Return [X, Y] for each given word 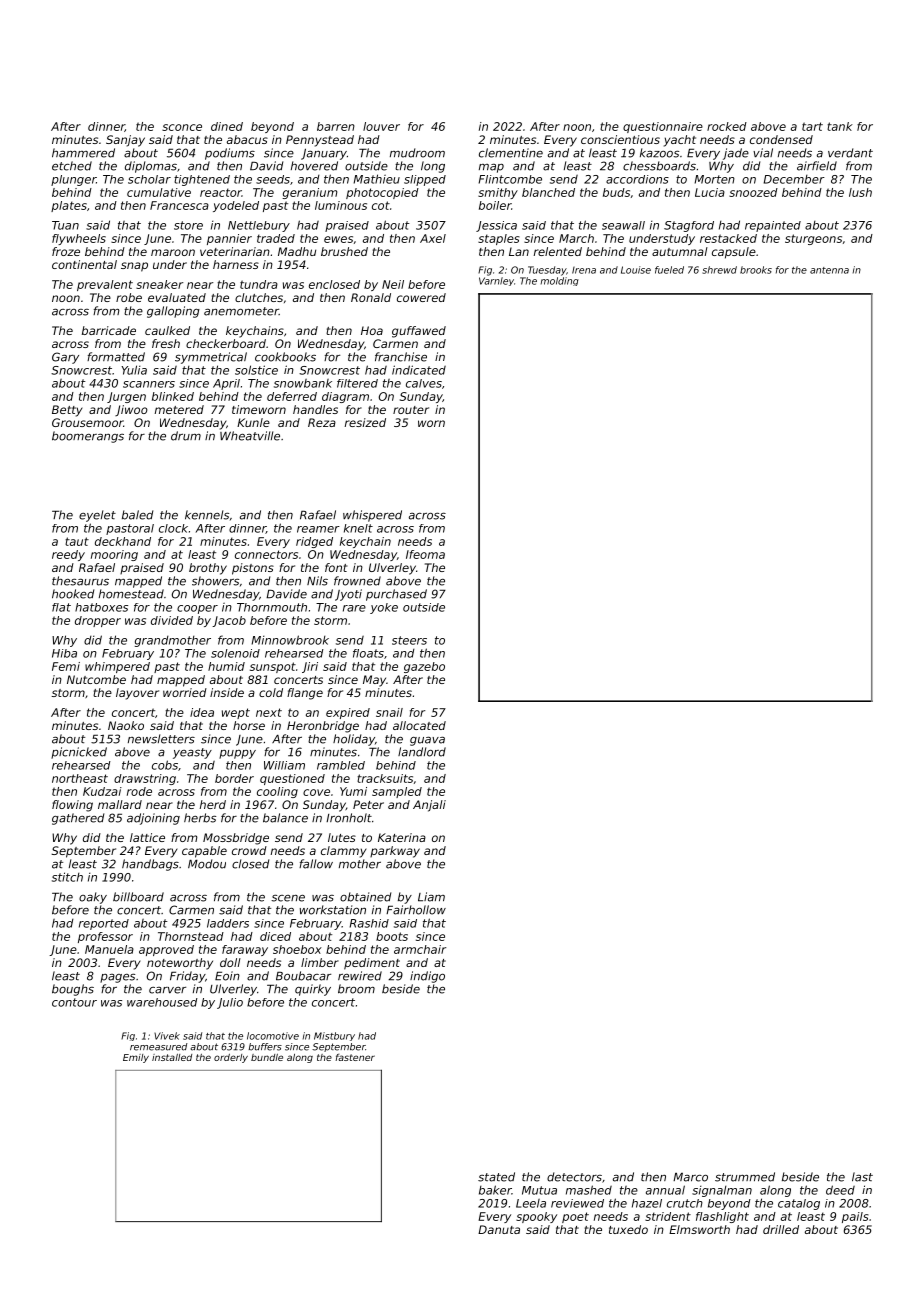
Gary [65, 358]
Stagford [689, 226]
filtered [357, 383]
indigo [427, 977]
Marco [690, 1177]
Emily [136, 1058]
